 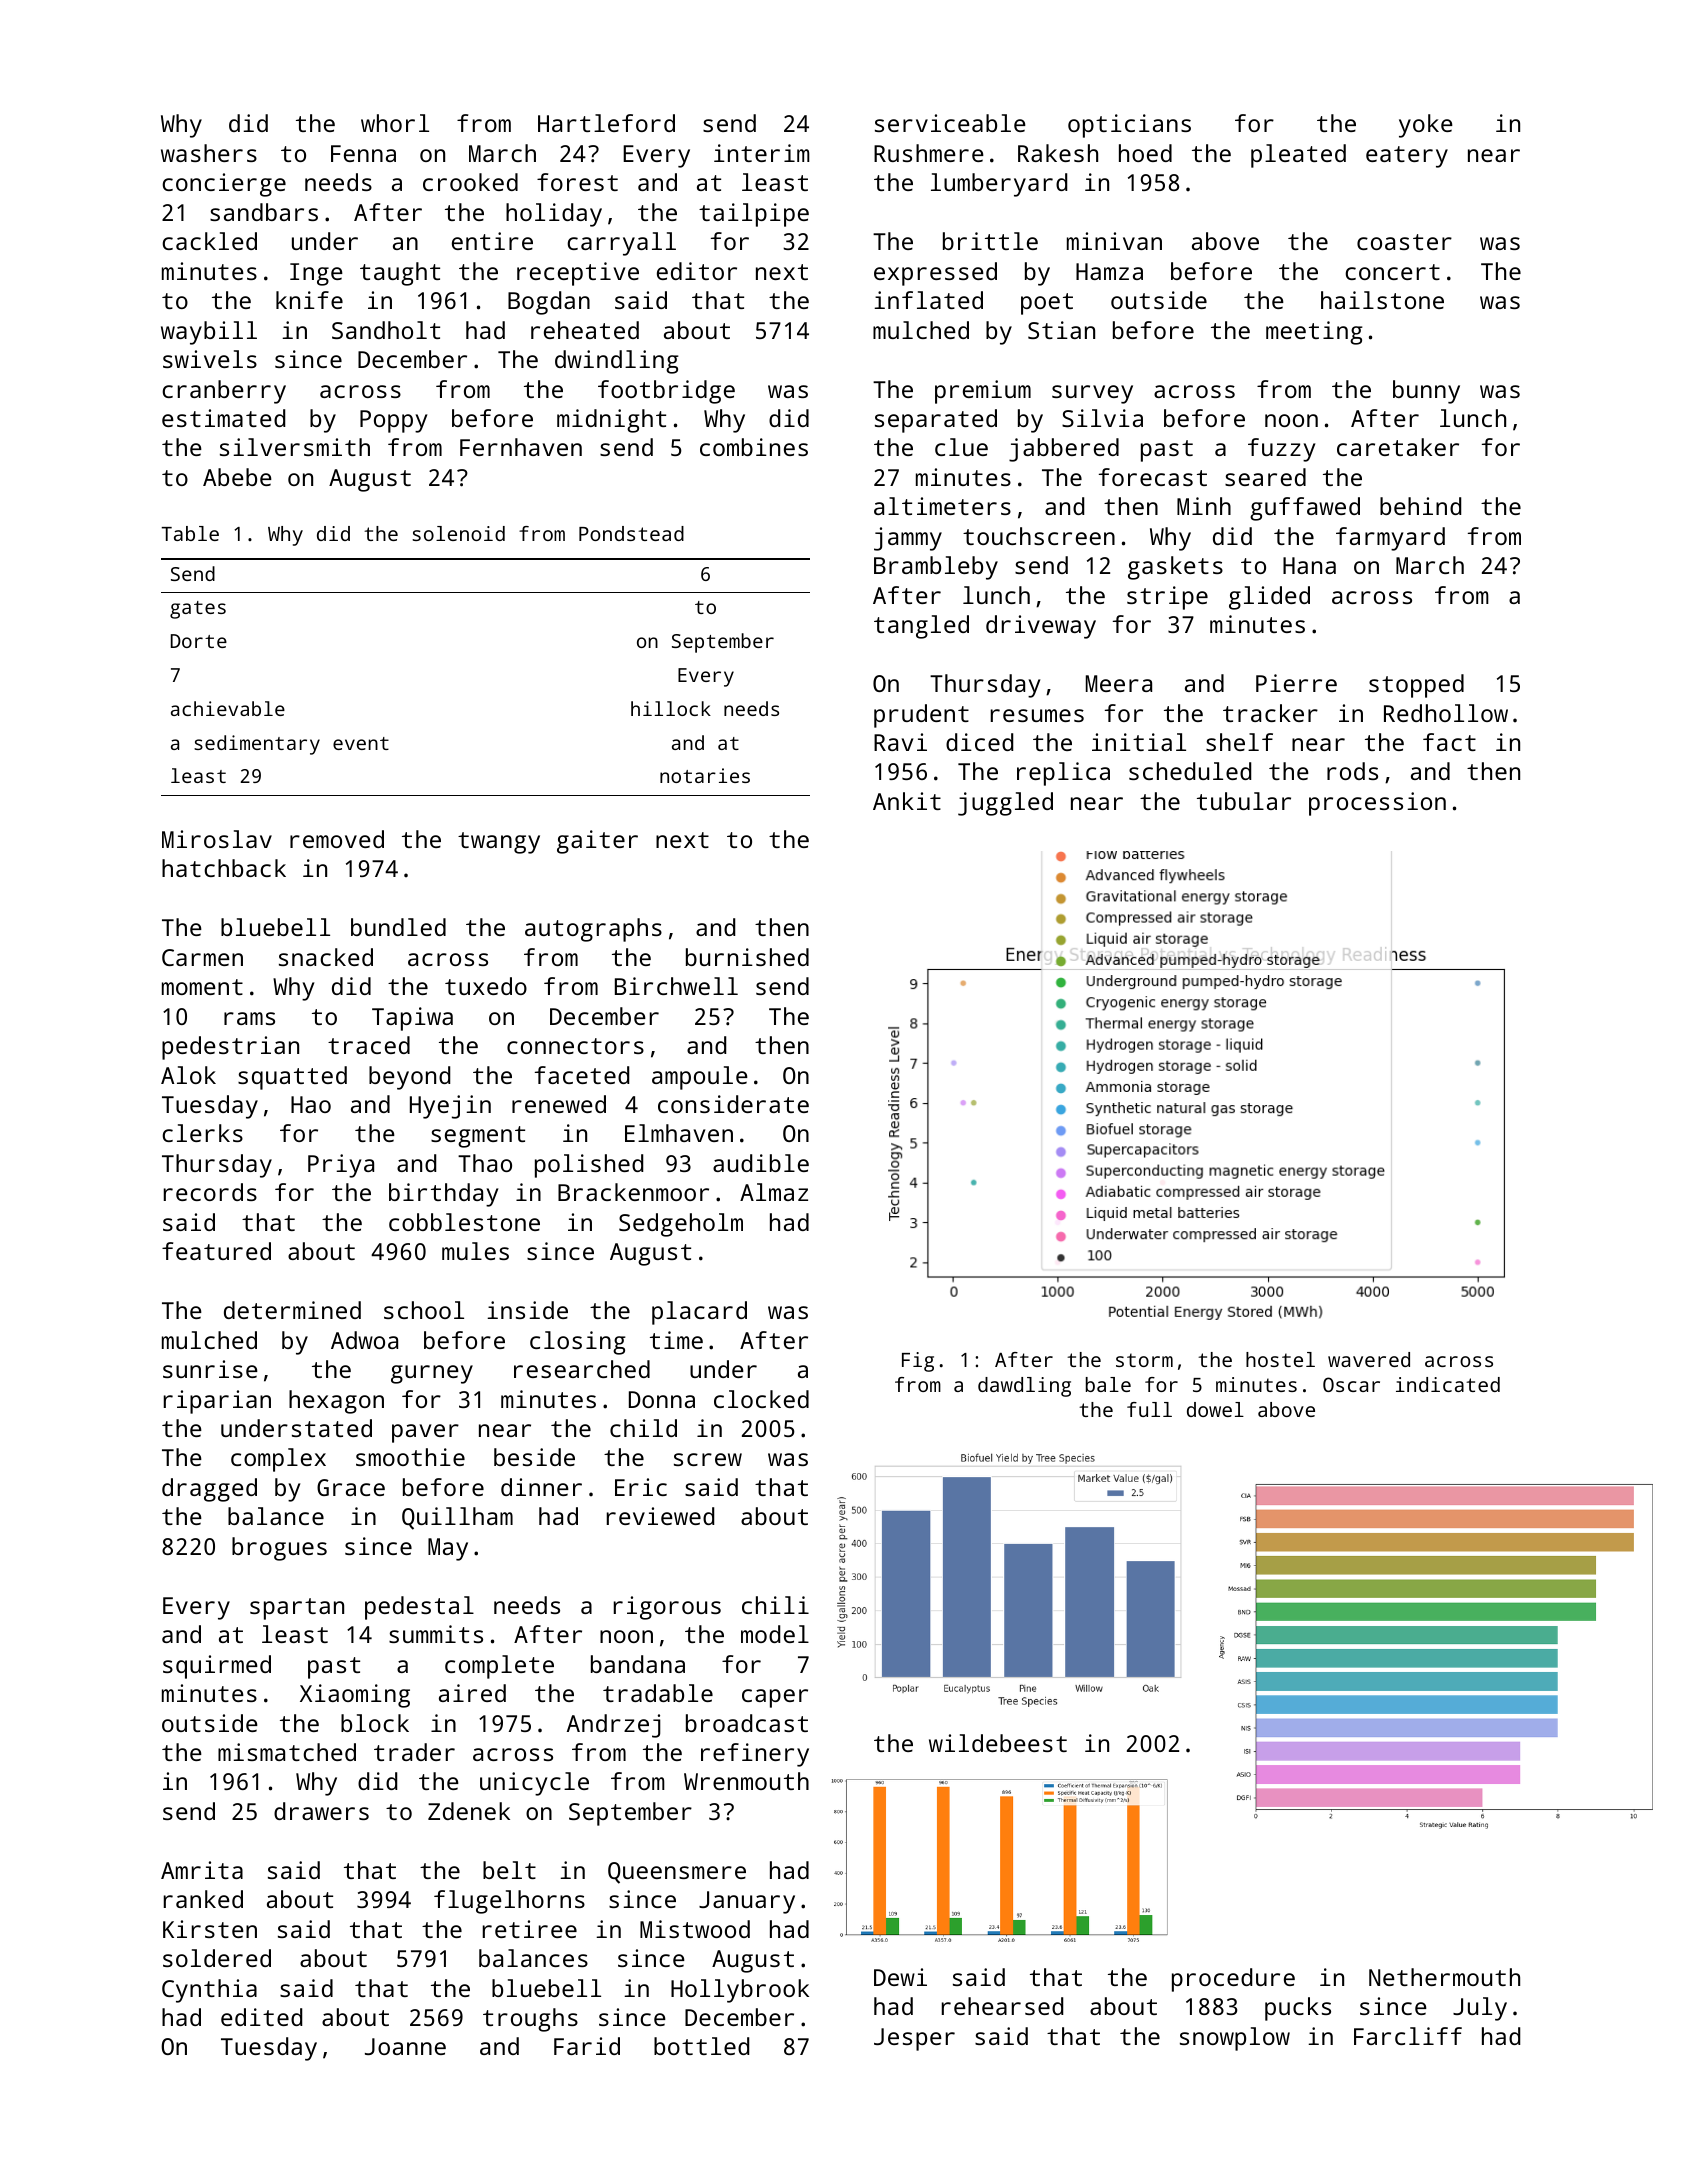 I want to click on yoke, so click(x=1426, y=126).
